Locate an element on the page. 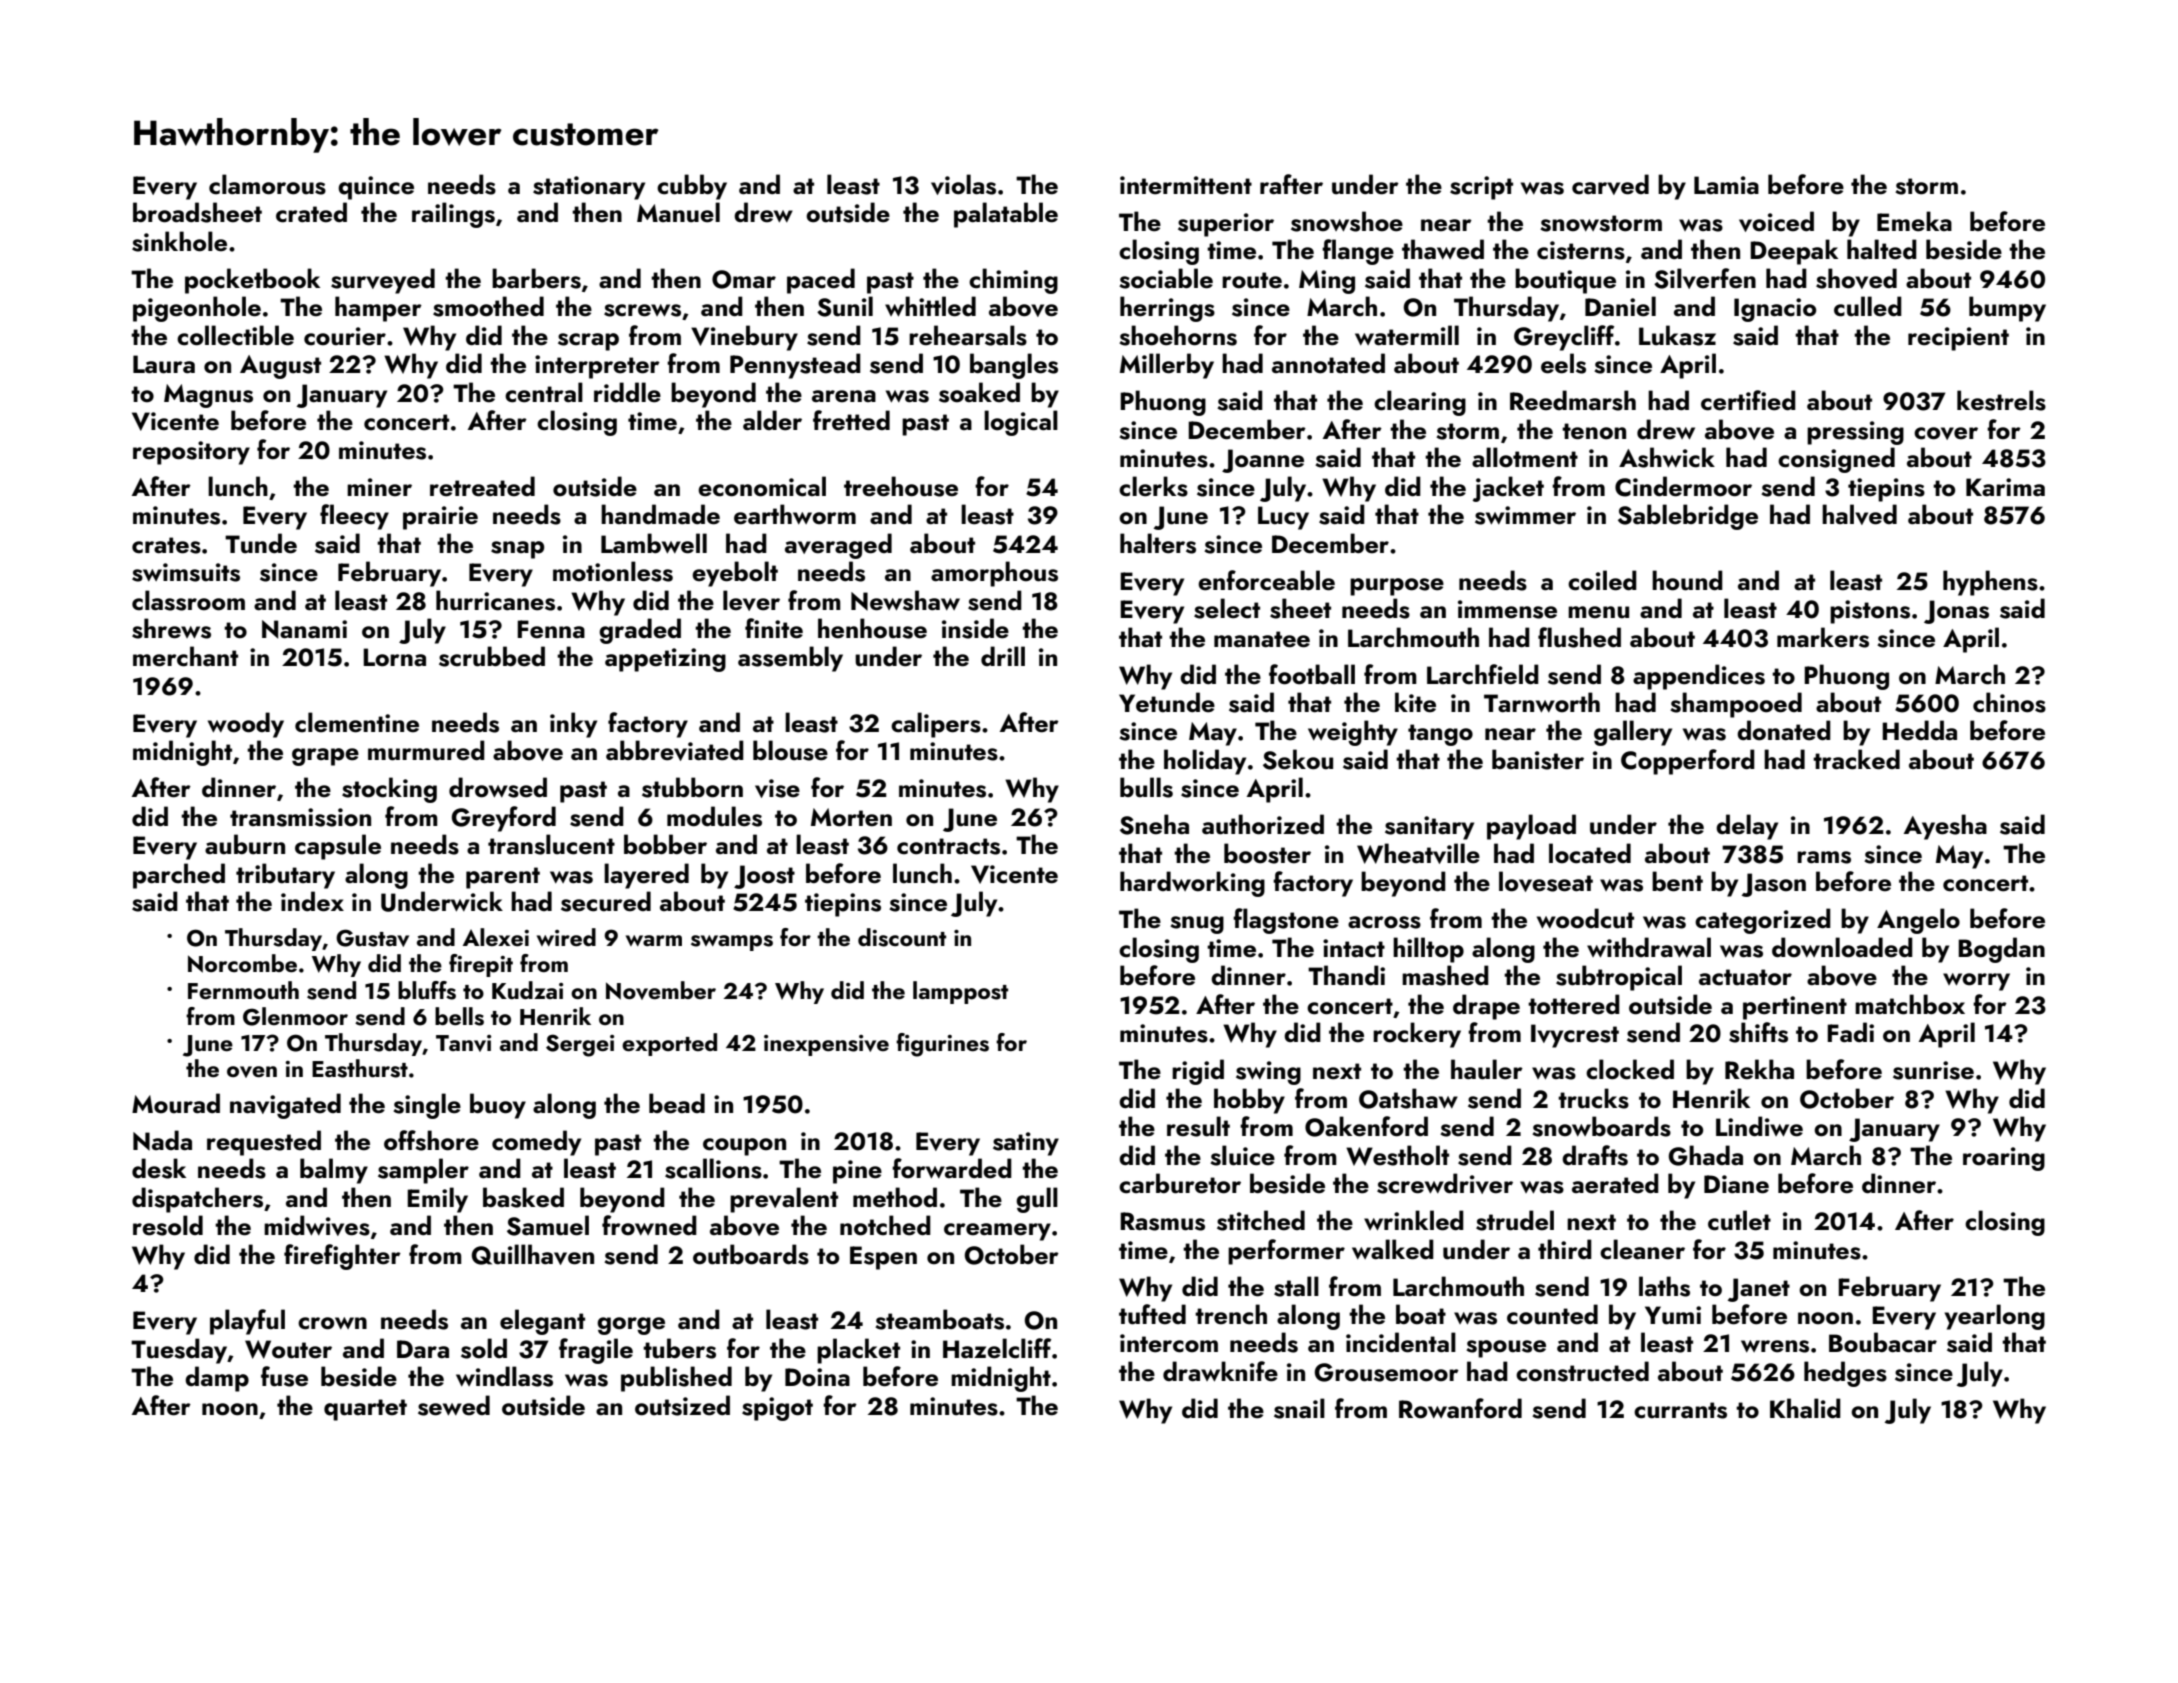  index is located at coordinates (312, 901).
